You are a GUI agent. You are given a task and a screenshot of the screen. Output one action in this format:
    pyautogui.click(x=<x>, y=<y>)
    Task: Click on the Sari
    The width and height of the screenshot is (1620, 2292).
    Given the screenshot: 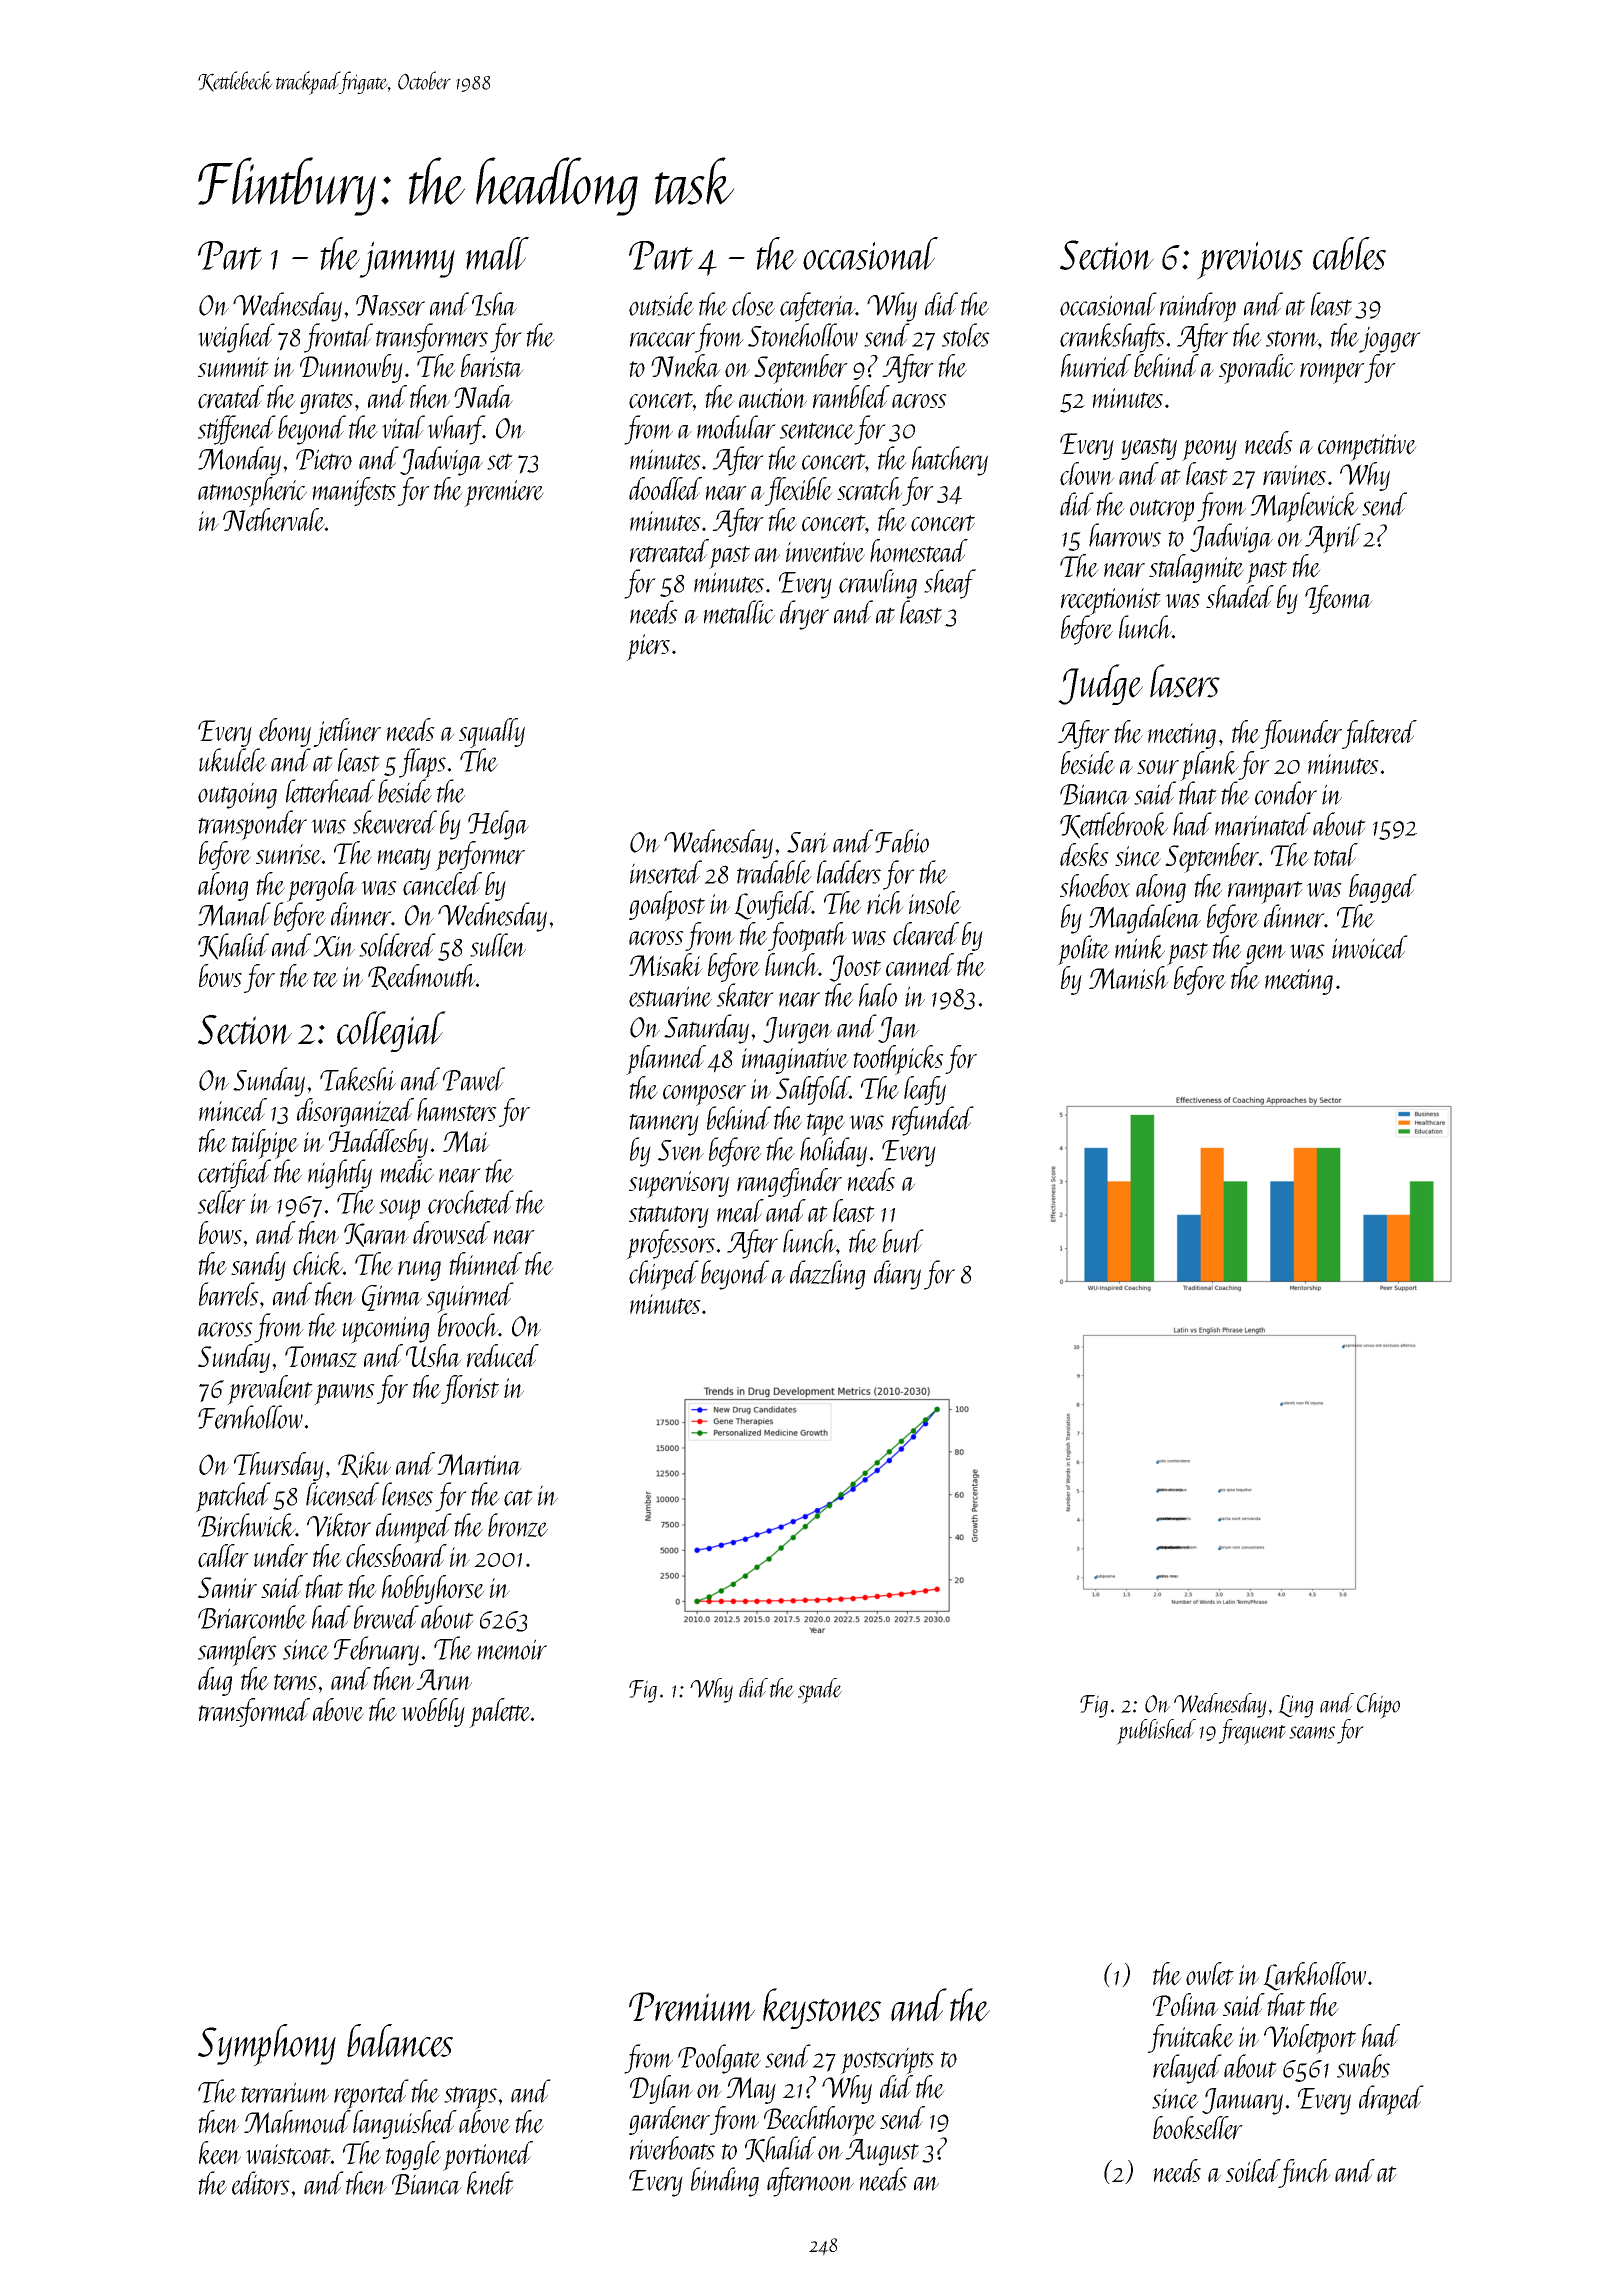 What is the action you would take?
    pyautogui.click(x=808, y=842)
